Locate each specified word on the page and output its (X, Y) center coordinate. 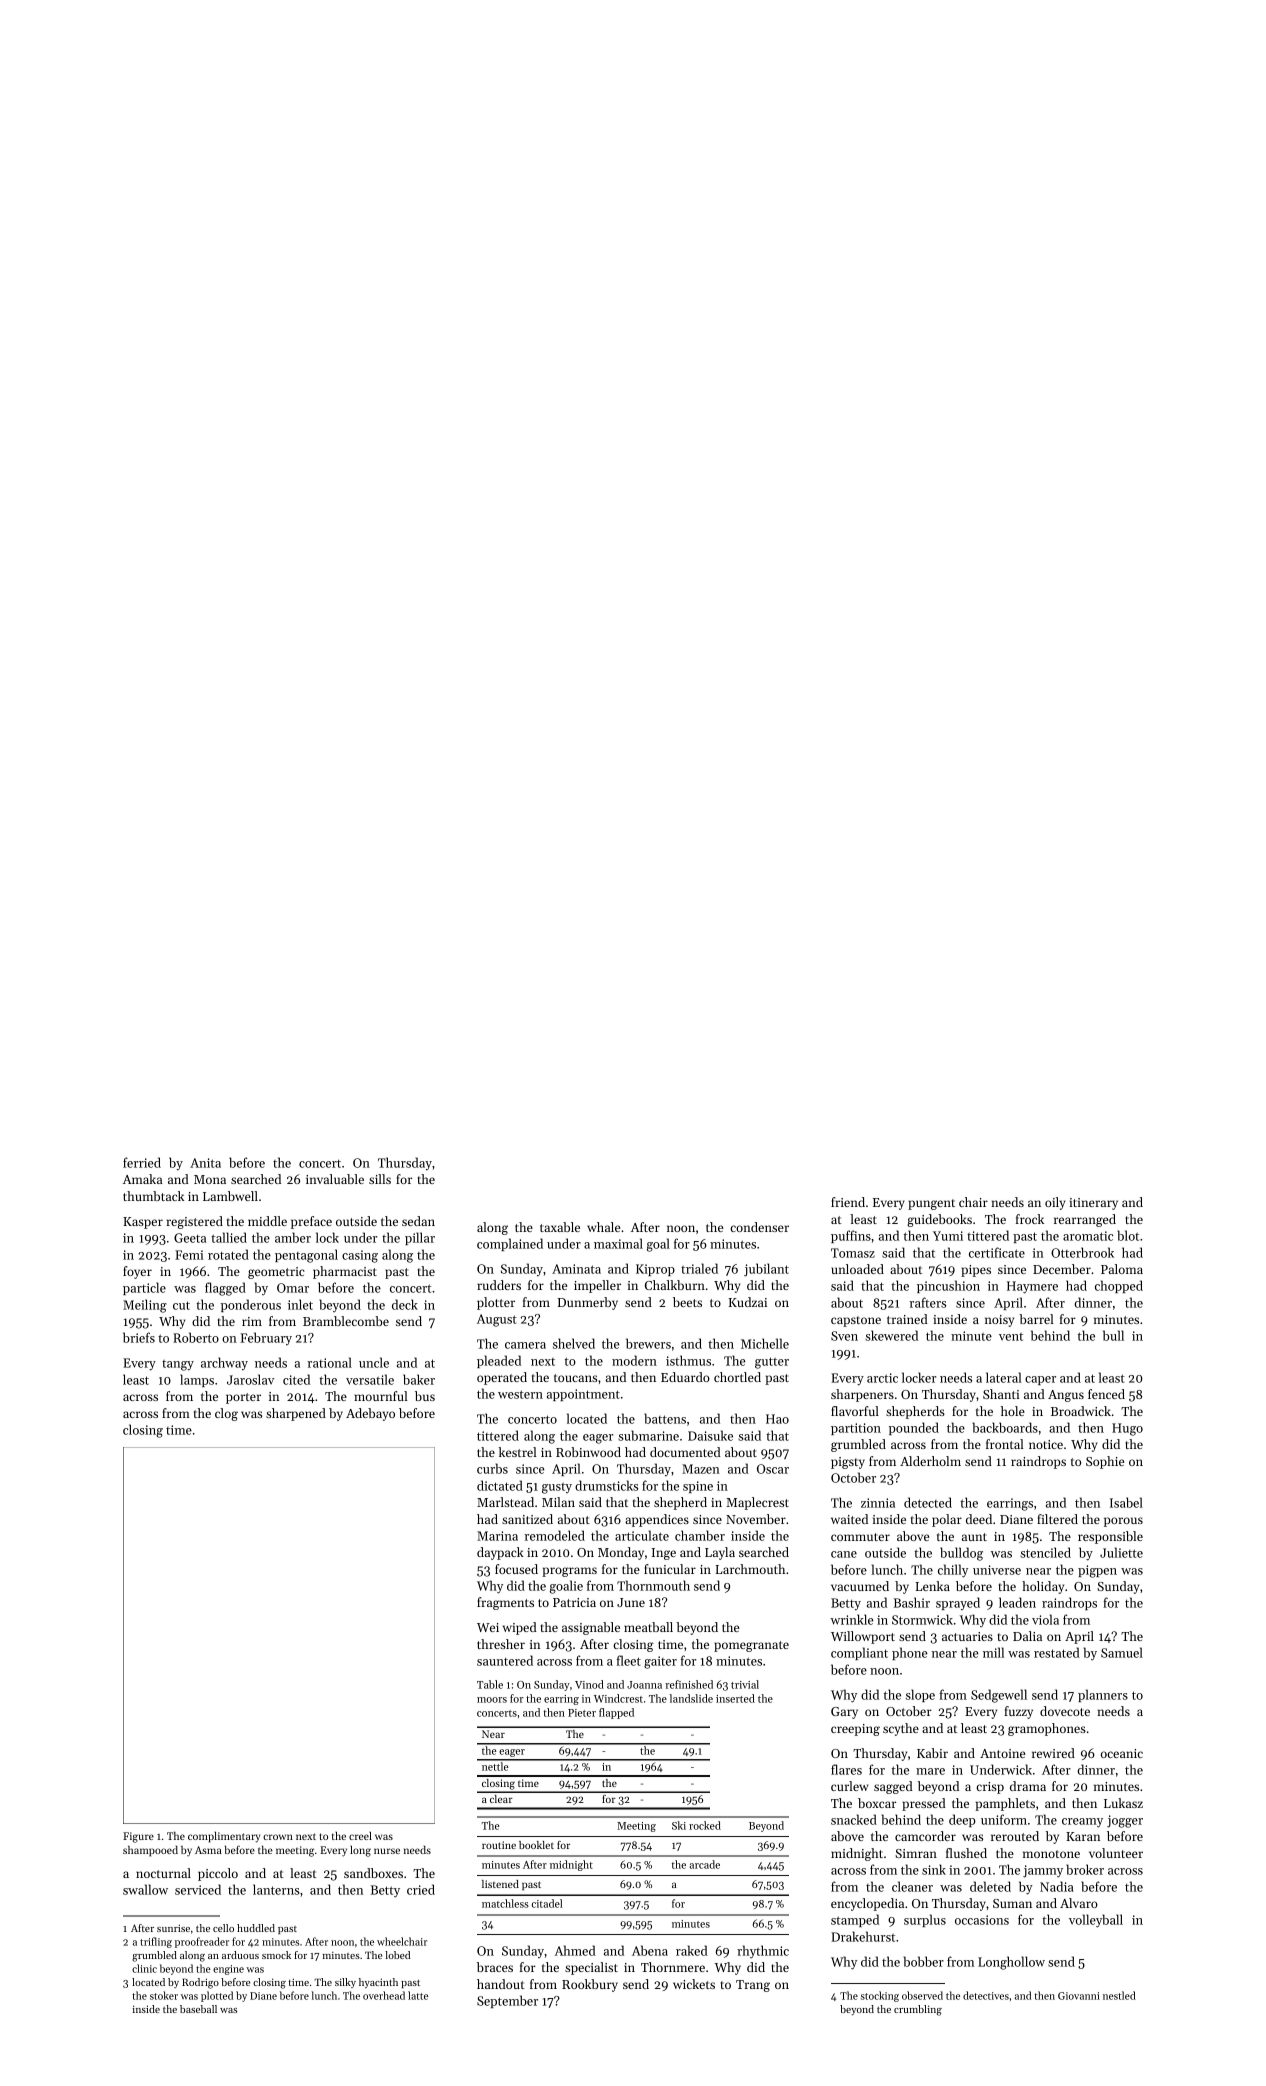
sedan (418, 1221)
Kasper (143, 1223)
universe (997, 1570)
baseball (198, 2009)
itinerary (1093, 1204)
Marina (497, 1536)
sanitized (527, 1519)
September (507, 2001)
